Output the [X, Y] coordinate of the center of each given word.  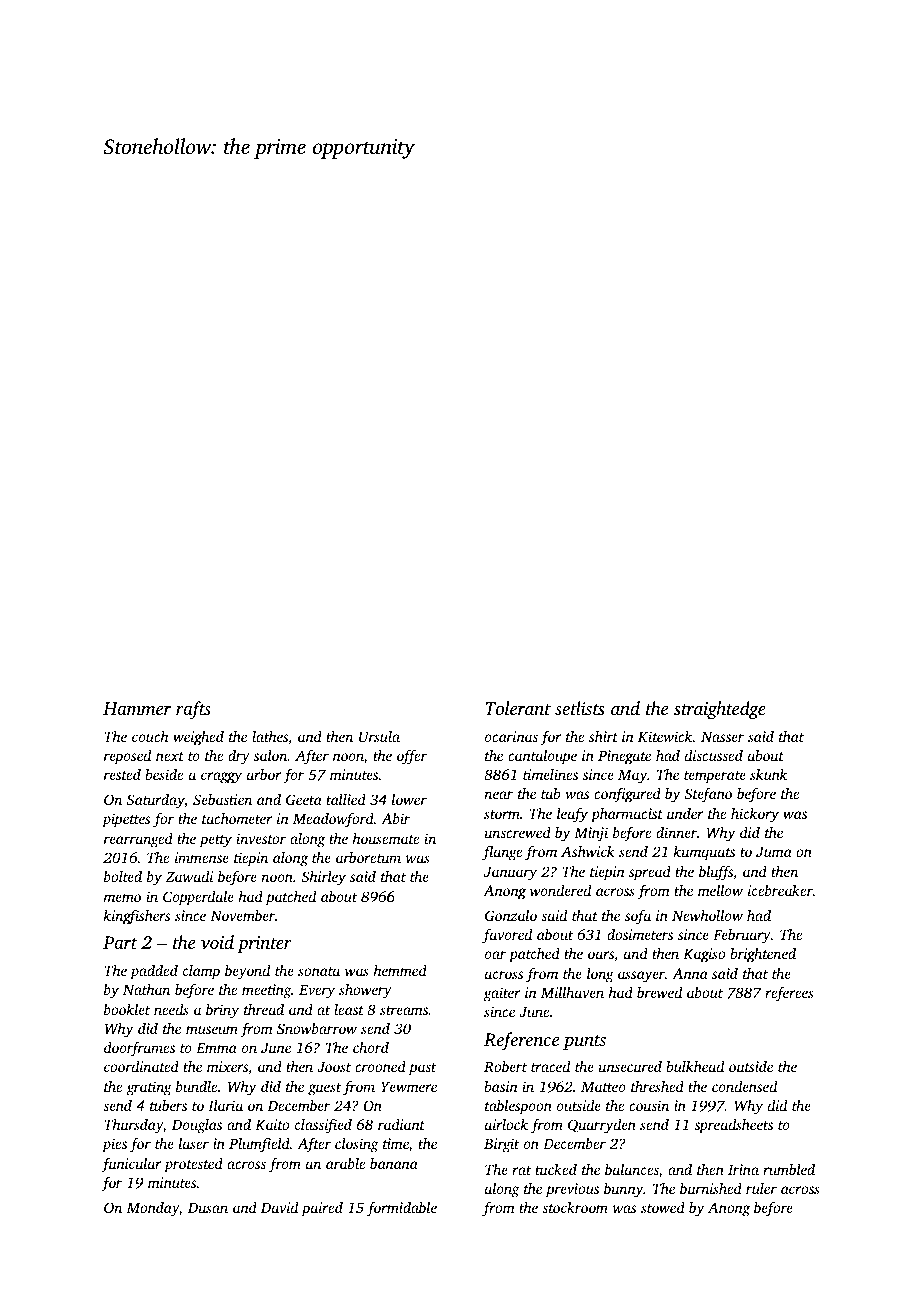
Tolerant [518, 708]
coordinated [141, 1066]
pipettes [126, 820]
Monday [152, 1209]
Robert [505, 1066]
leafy [572, 815]
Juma [774, 851]
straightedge [720, 710]
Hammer [137, 708]
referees [789, 994]
